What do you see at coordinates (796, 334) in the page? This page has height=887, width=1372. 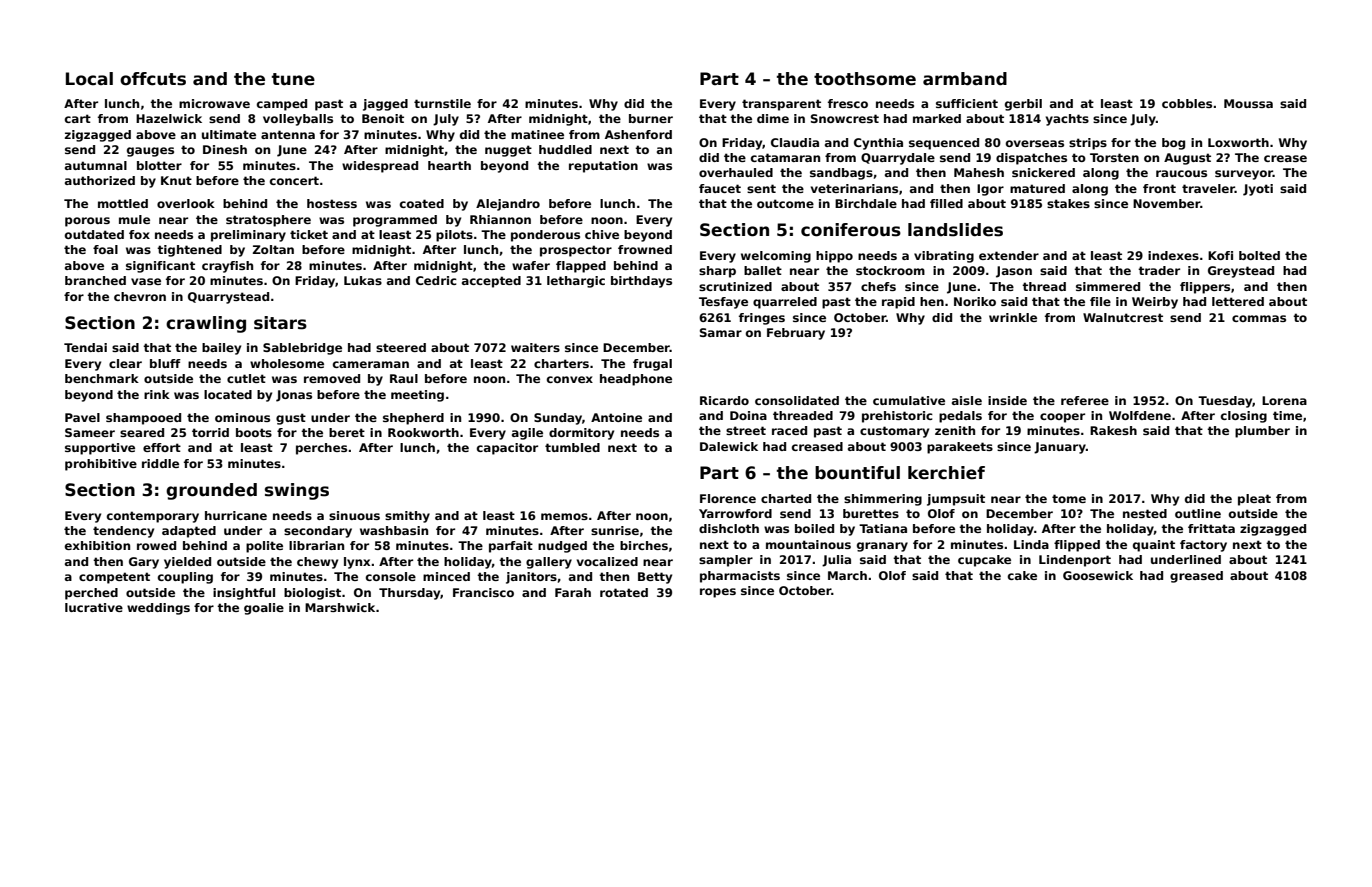 I see `February` at bounding box center [796, 334].
